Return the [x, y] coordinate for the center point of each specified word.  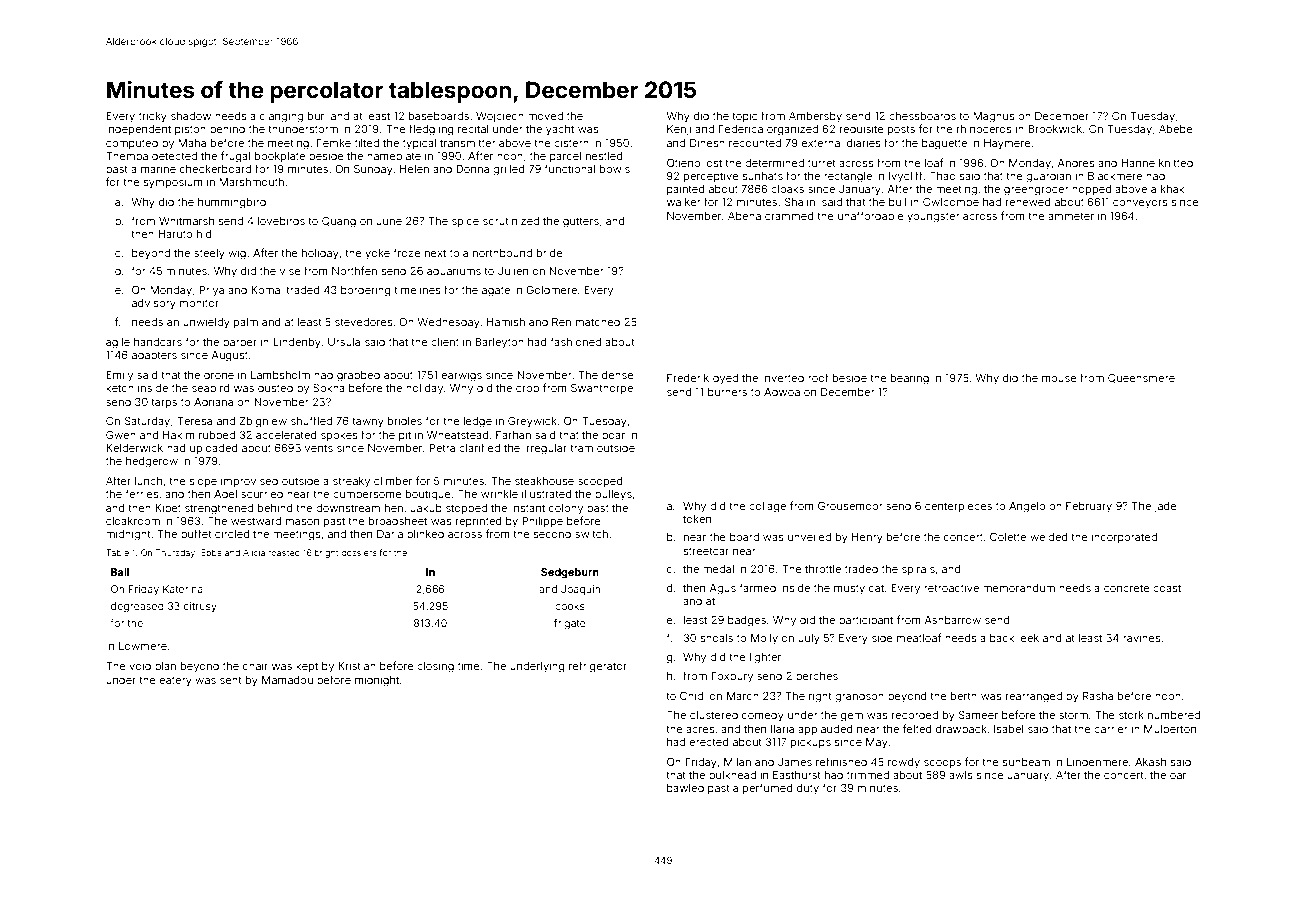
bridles [405, 421]
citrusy [200, 607]
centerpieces [958, 507]
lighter [765, 658]
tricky [153, 117]
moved [545, 116]
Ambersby [815, 117]
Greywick [532, 422]
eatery [175, 681]
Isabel [1008, 729]
